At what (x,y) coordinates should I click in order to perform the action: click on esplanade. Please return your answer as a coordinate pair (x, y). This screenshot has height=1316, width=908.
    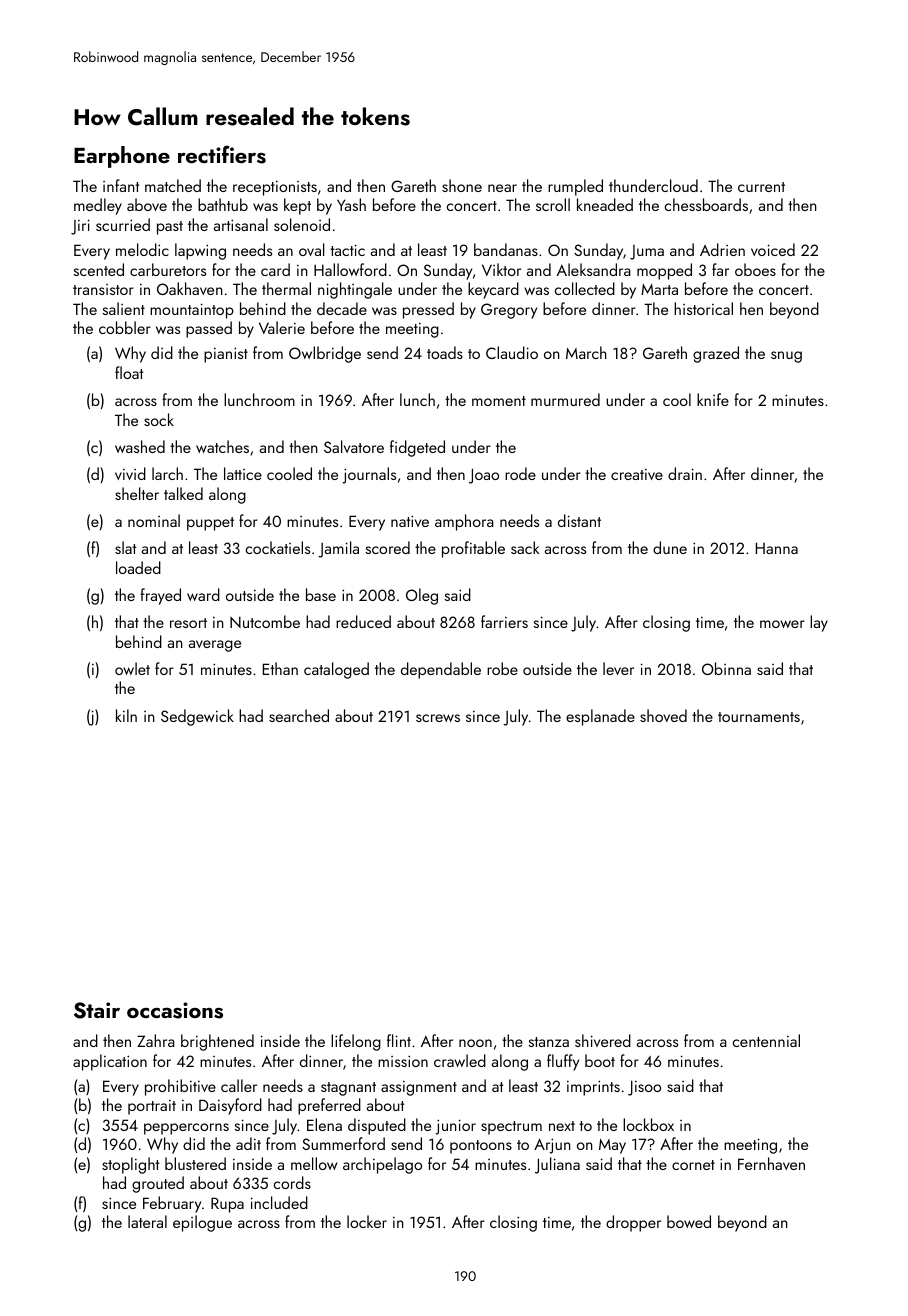
    Looking at the image, I should click on (600, 717).
